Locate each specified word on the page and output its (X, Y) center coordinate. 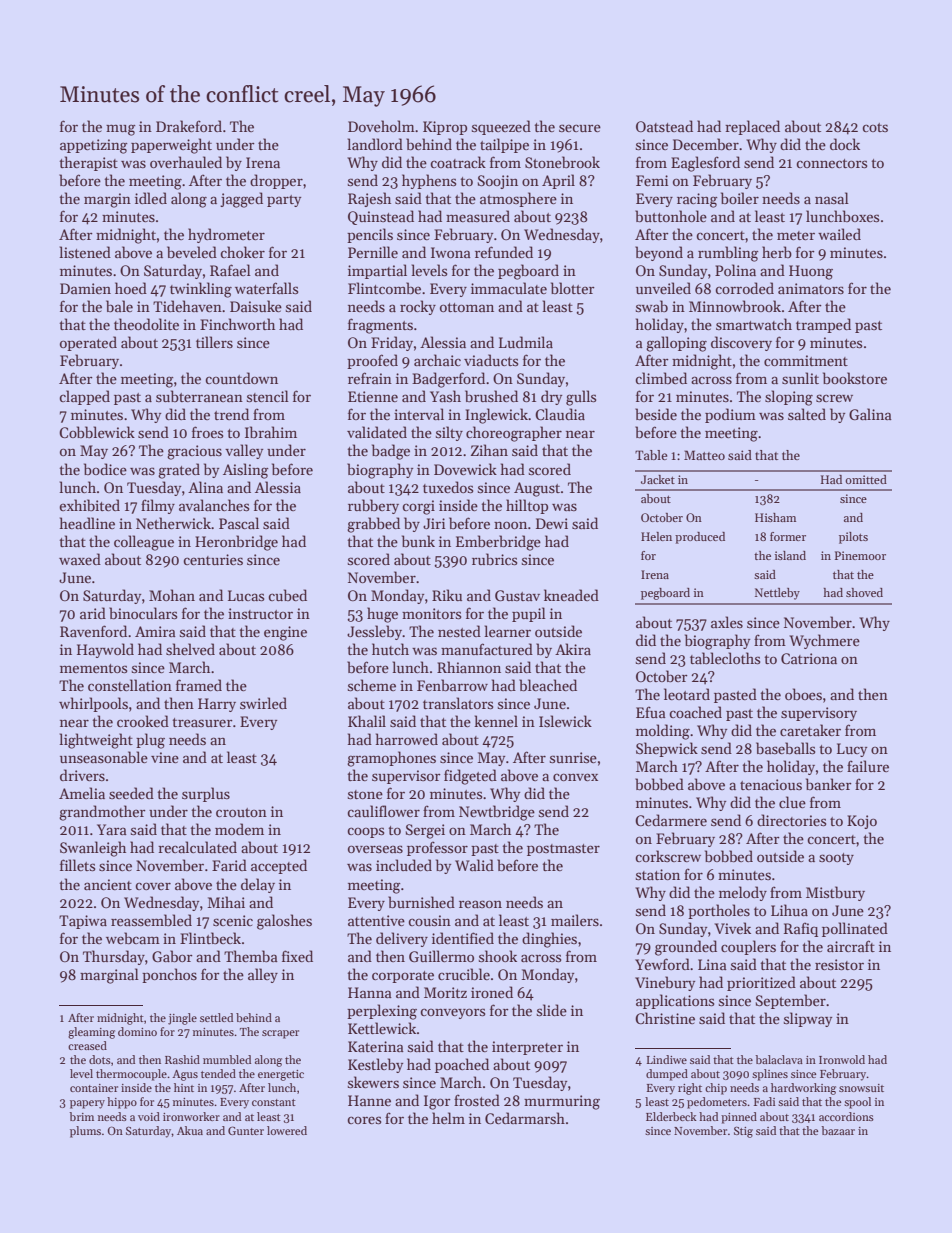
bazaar (838, 1130)
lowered (287, 1130)
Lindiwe (667, 1059)
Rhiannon (469, 667)
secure (580, 128)
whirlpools (93, 704)
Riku (447, 595)
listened (85, 252)
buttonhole (671, 216)
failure (868, 766)
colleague (144, 543)
